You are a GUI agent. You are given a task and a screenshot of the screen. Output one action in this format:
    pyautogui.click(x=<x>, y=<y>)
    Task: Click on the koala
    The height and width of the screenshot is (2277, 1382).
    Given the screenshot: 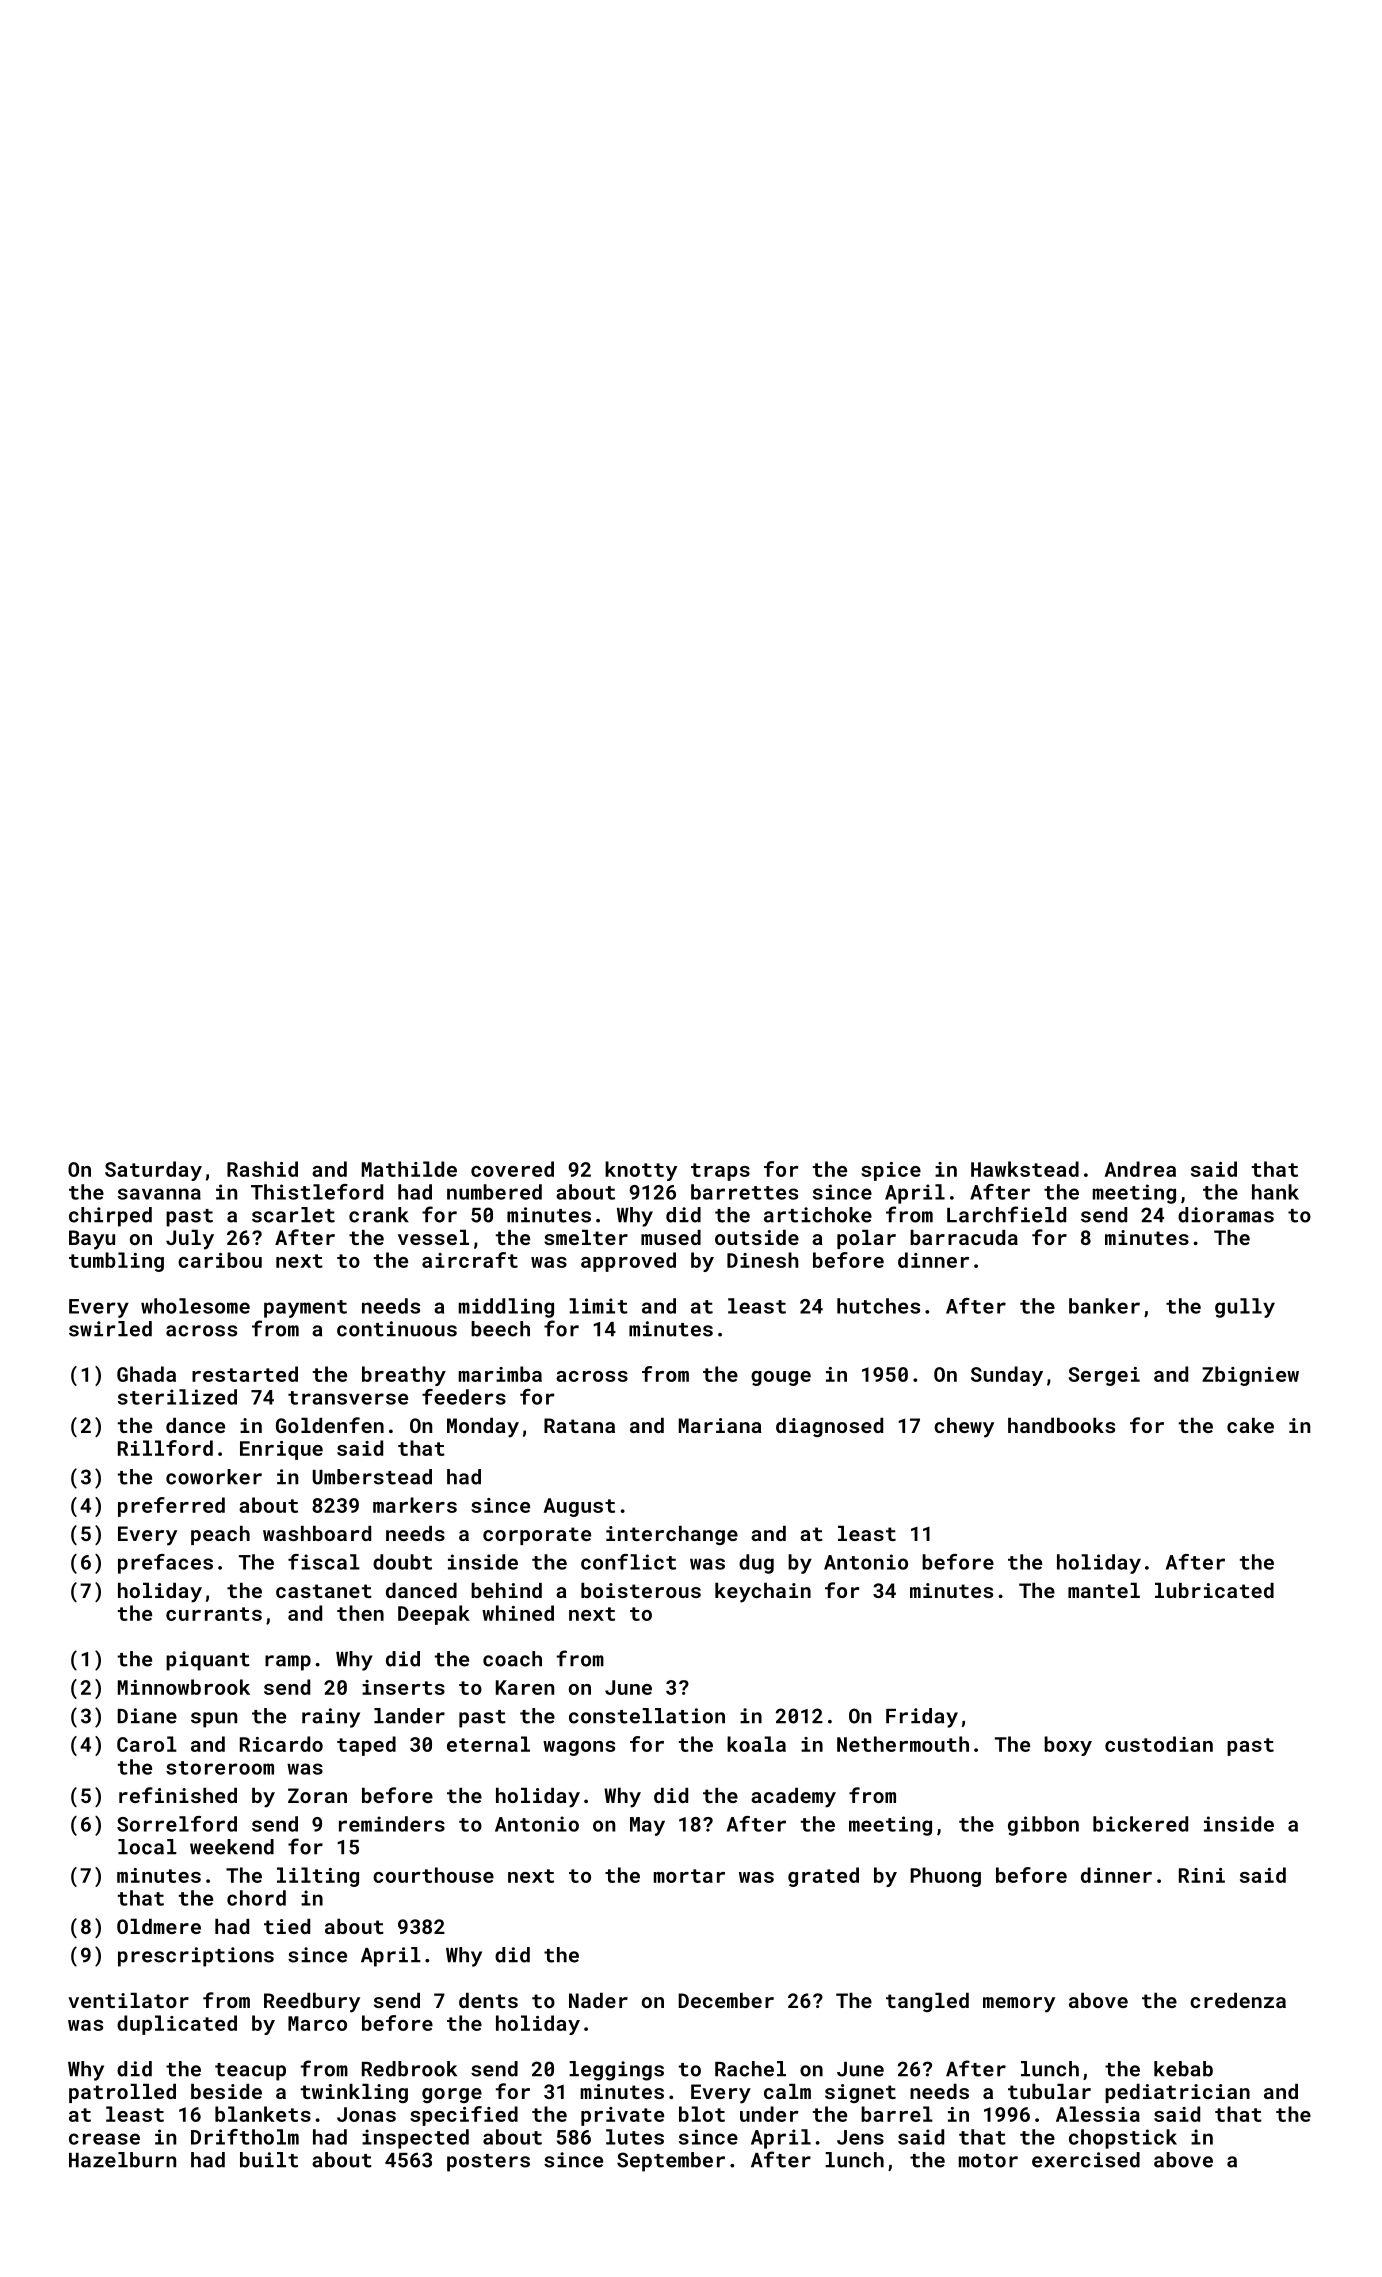 What is the action you would take?
    pyautogui.click(x=756, y=1744)
